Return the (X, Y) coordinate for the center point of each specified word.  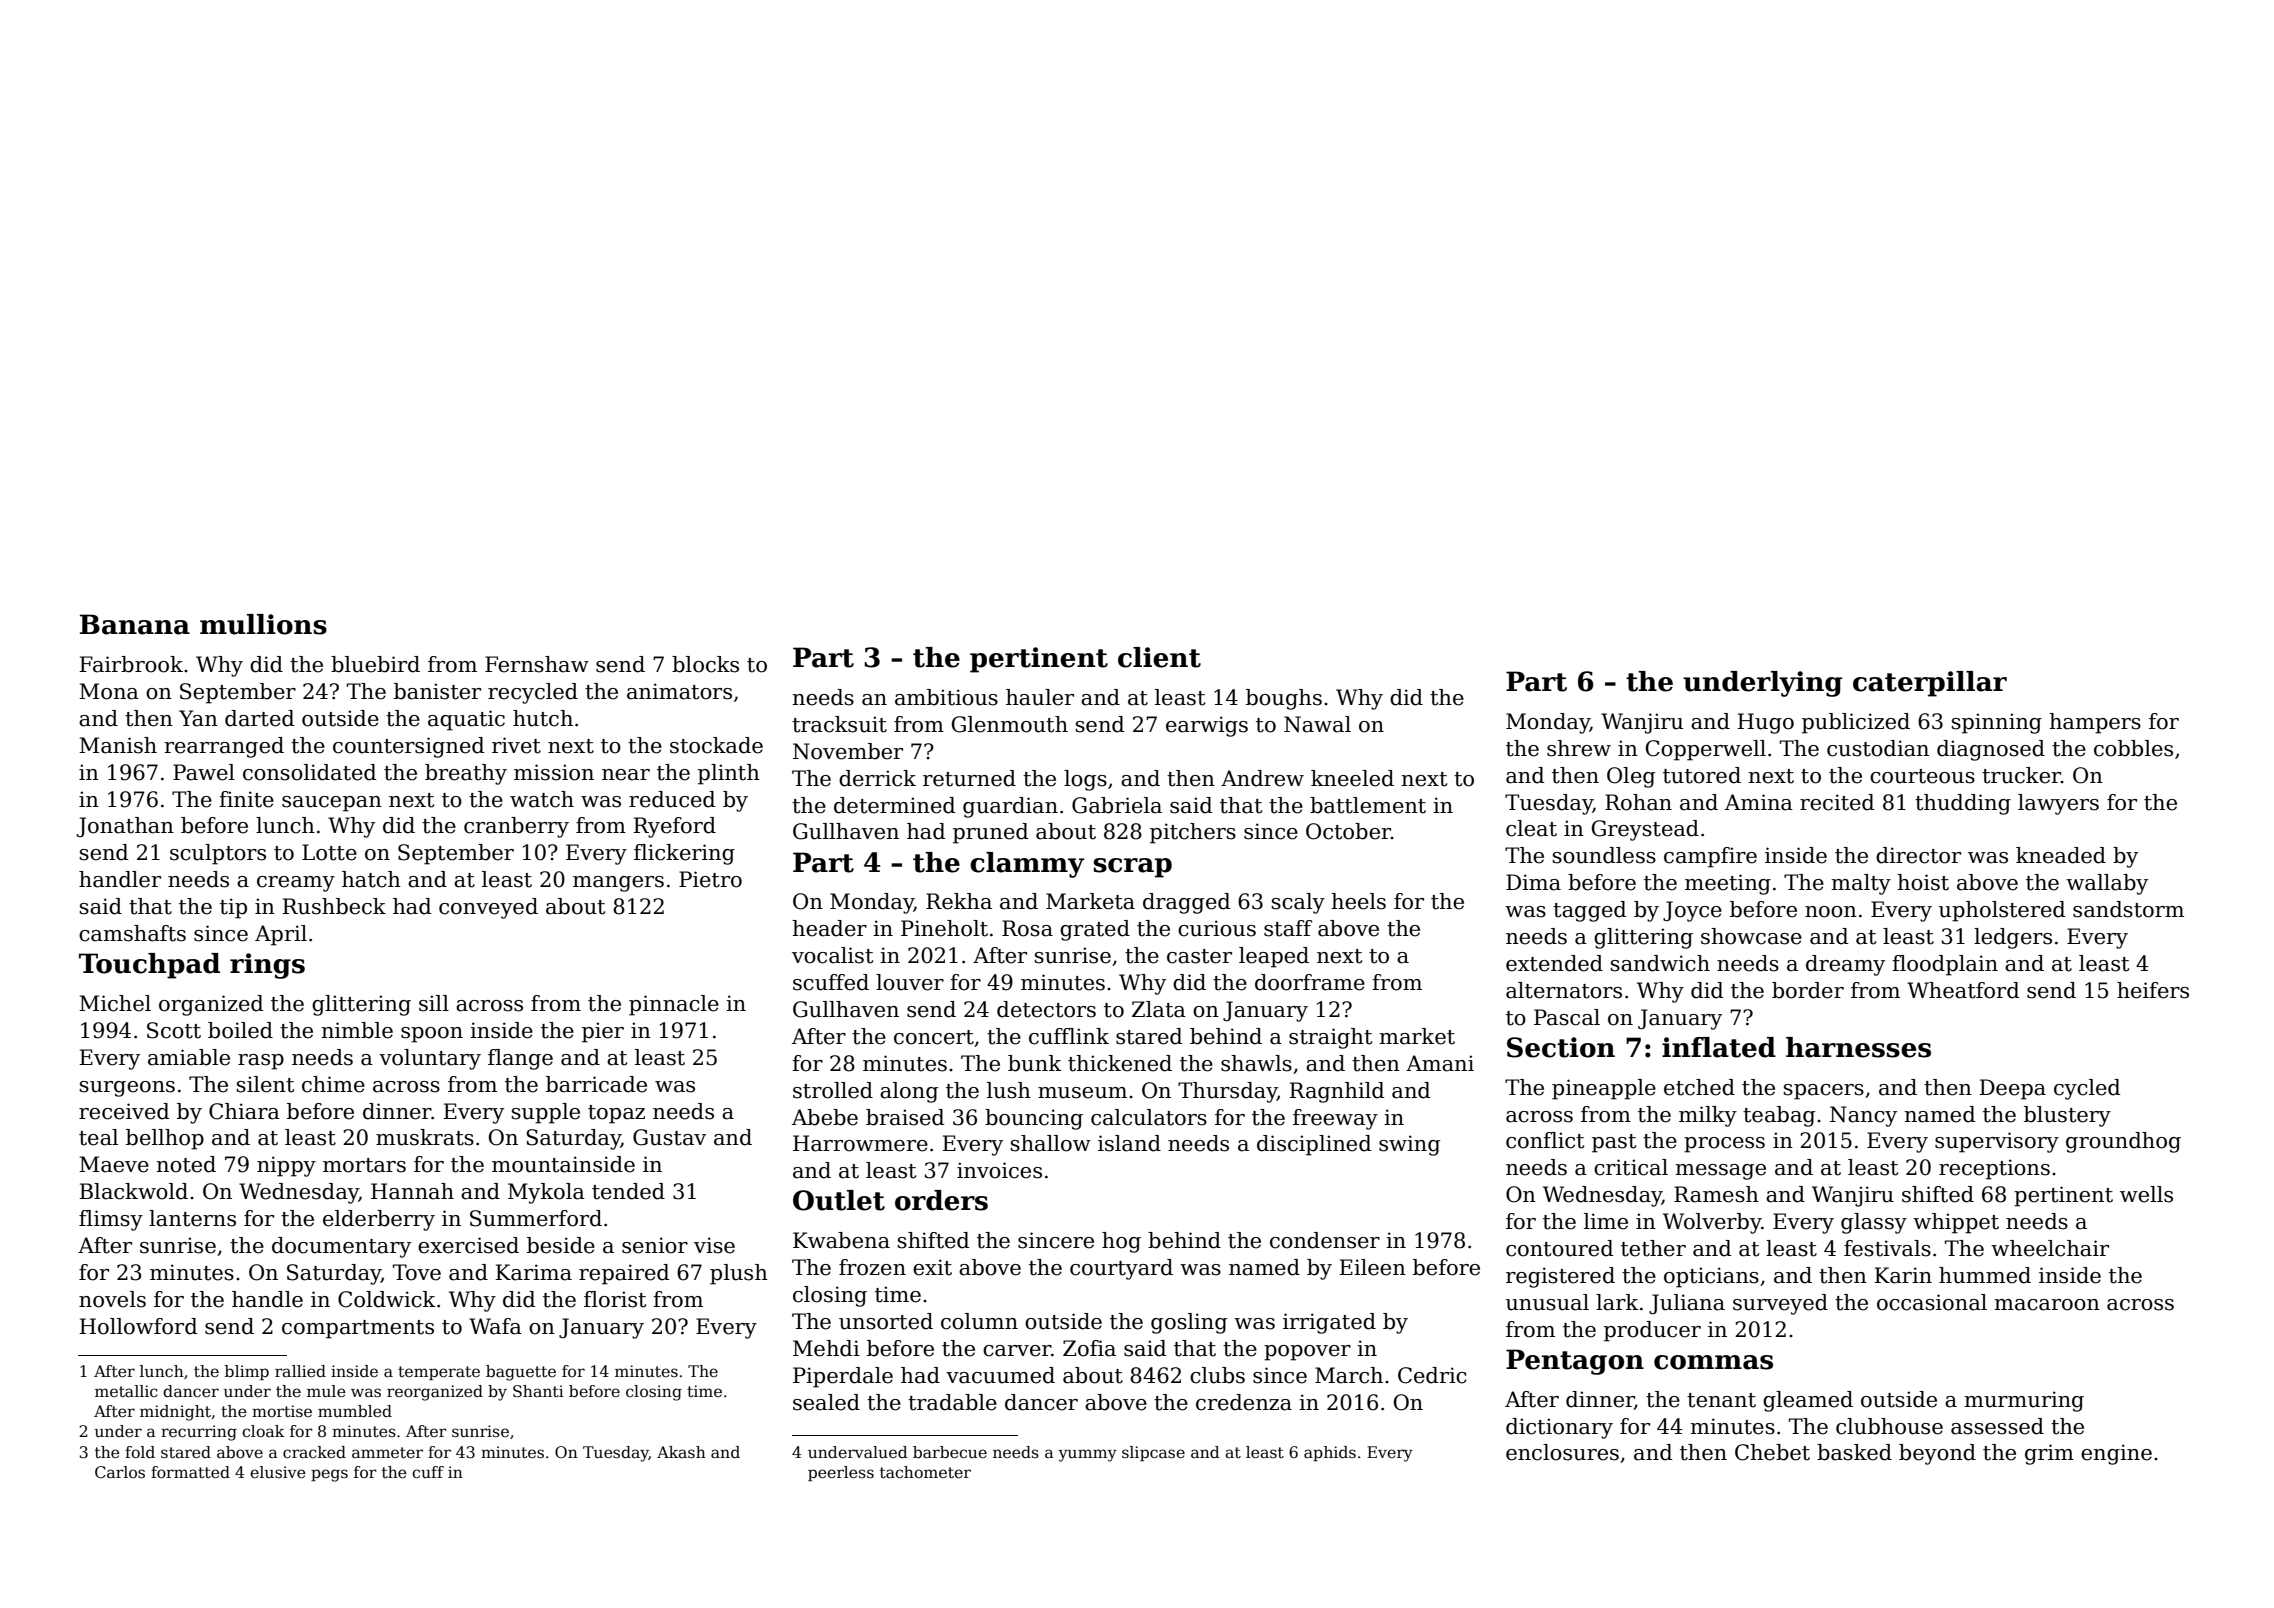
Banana (135, 624)
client (1159, 657)
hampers (2095, 723)
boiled (240, 1030)
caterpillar (1930, 684)
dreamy (1845, 965)
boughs (1284, 699)
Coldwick (387, 1299)
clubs (1217, 1375)
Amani (1440, 1063)
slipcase (1153, 1453)
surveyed (1780, 1304)
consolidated (310, 772)
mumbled (355, 1411)
